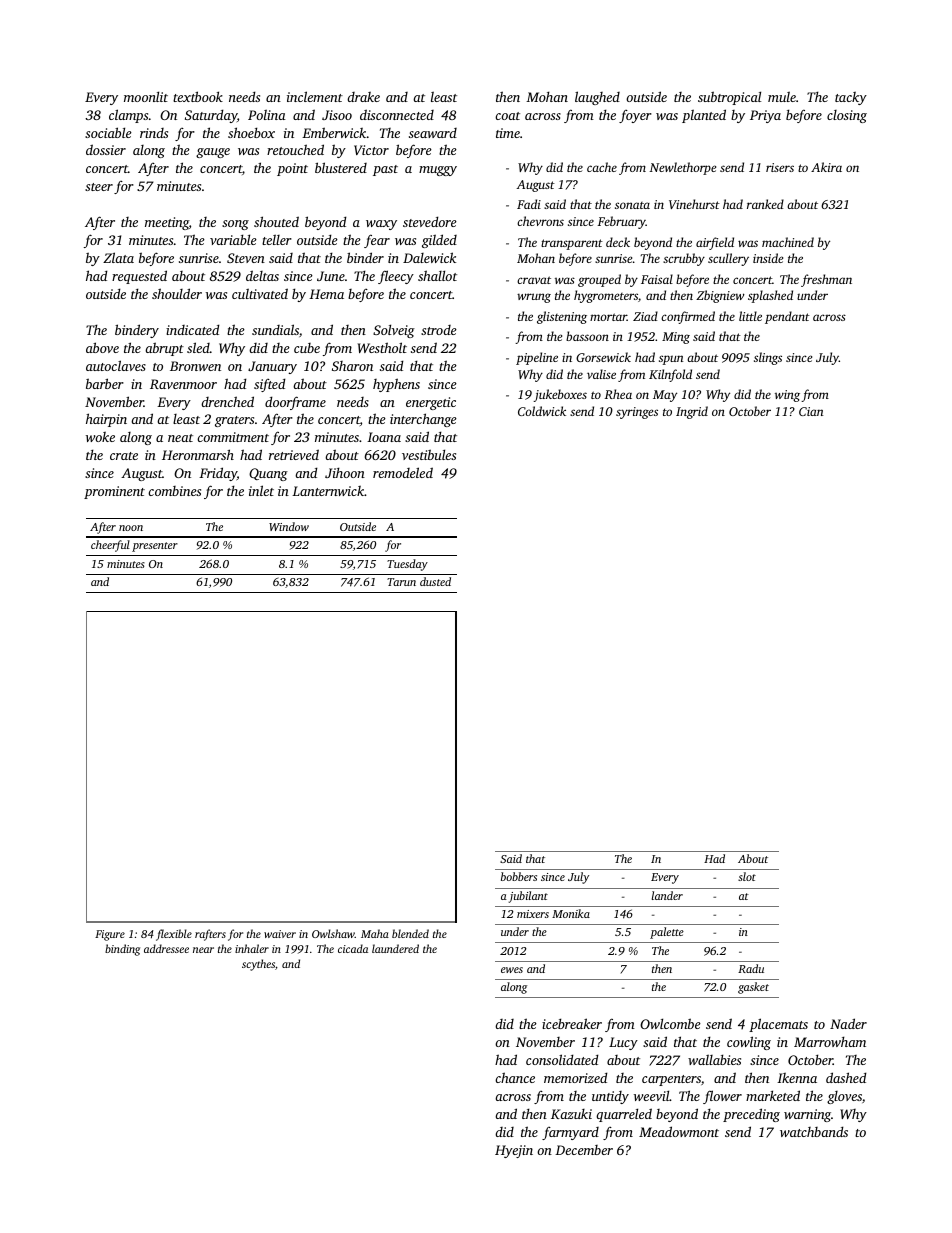 This screenshot has width=952, height=1233. I want to click on Coldwick, so click(542, 411).
